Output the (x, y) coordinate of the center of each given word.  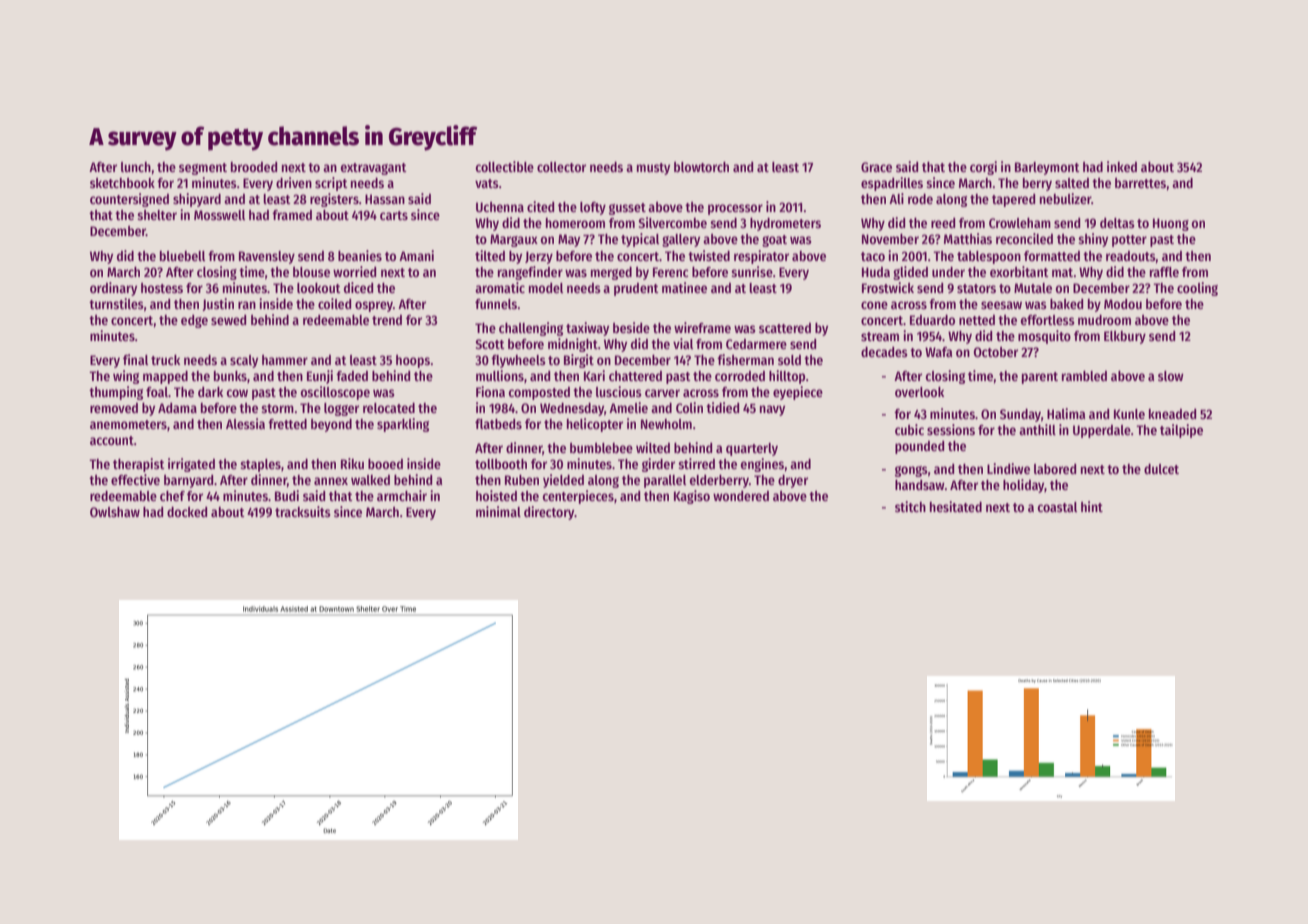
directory (549, 513)
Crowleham (1020, 223)
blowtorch (701, 167)
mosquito (1044, 337)
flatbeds (498, 424)
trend (387, 320)
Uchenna (500, 207)
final (135, 359)
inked (1122, 166)
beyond (331, 425)
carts (394, 215)
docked (187, 512)
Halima (1066, 413)
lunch (136, 167)
